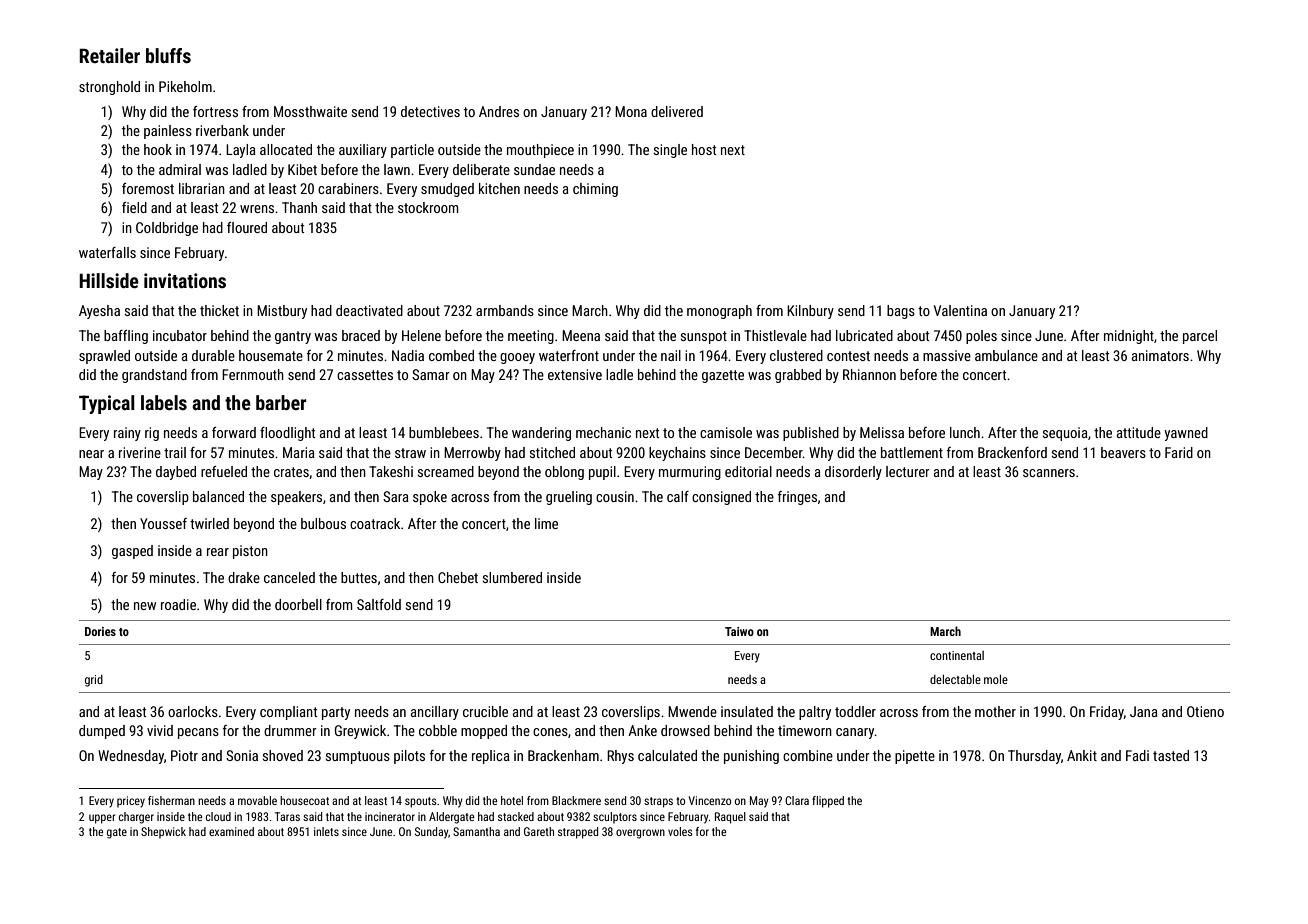 The width and height of the screenshot is (1308, 924). Describe the element at coordinates (631, 111) in the screenshot. I see `Mona` at that location.
